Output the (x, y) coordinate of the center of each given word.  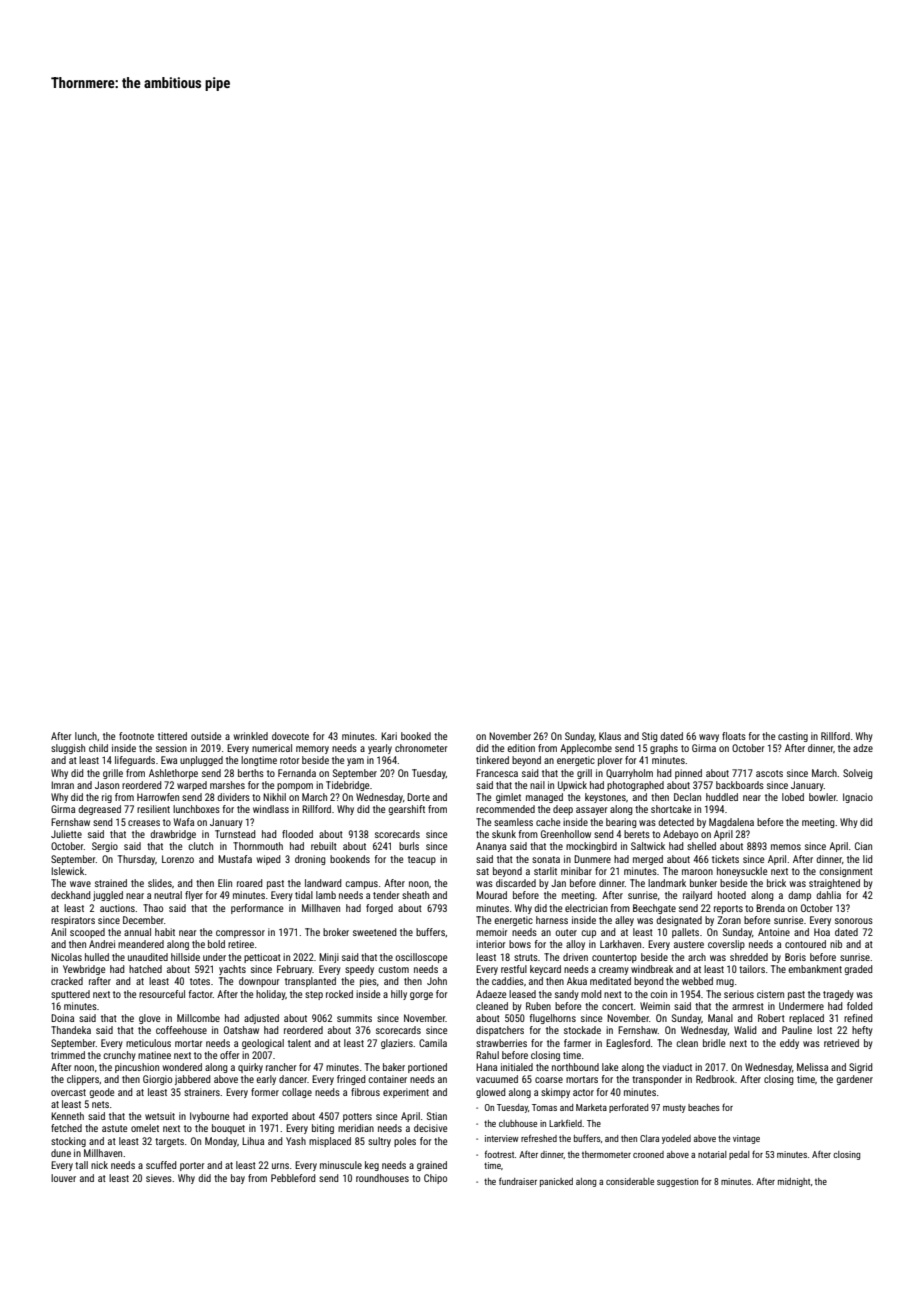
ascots (769, 773)
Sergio (105, 847)
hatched (145, 969)
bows (520, 944)
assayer (591, 811)
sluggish (68, 749)
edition (521, 748)
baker (394, 1067)
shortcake (671, 809)
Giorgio (157, 1080)
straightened (834, 884)
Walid (745, 1030)
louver (63, 1178)
